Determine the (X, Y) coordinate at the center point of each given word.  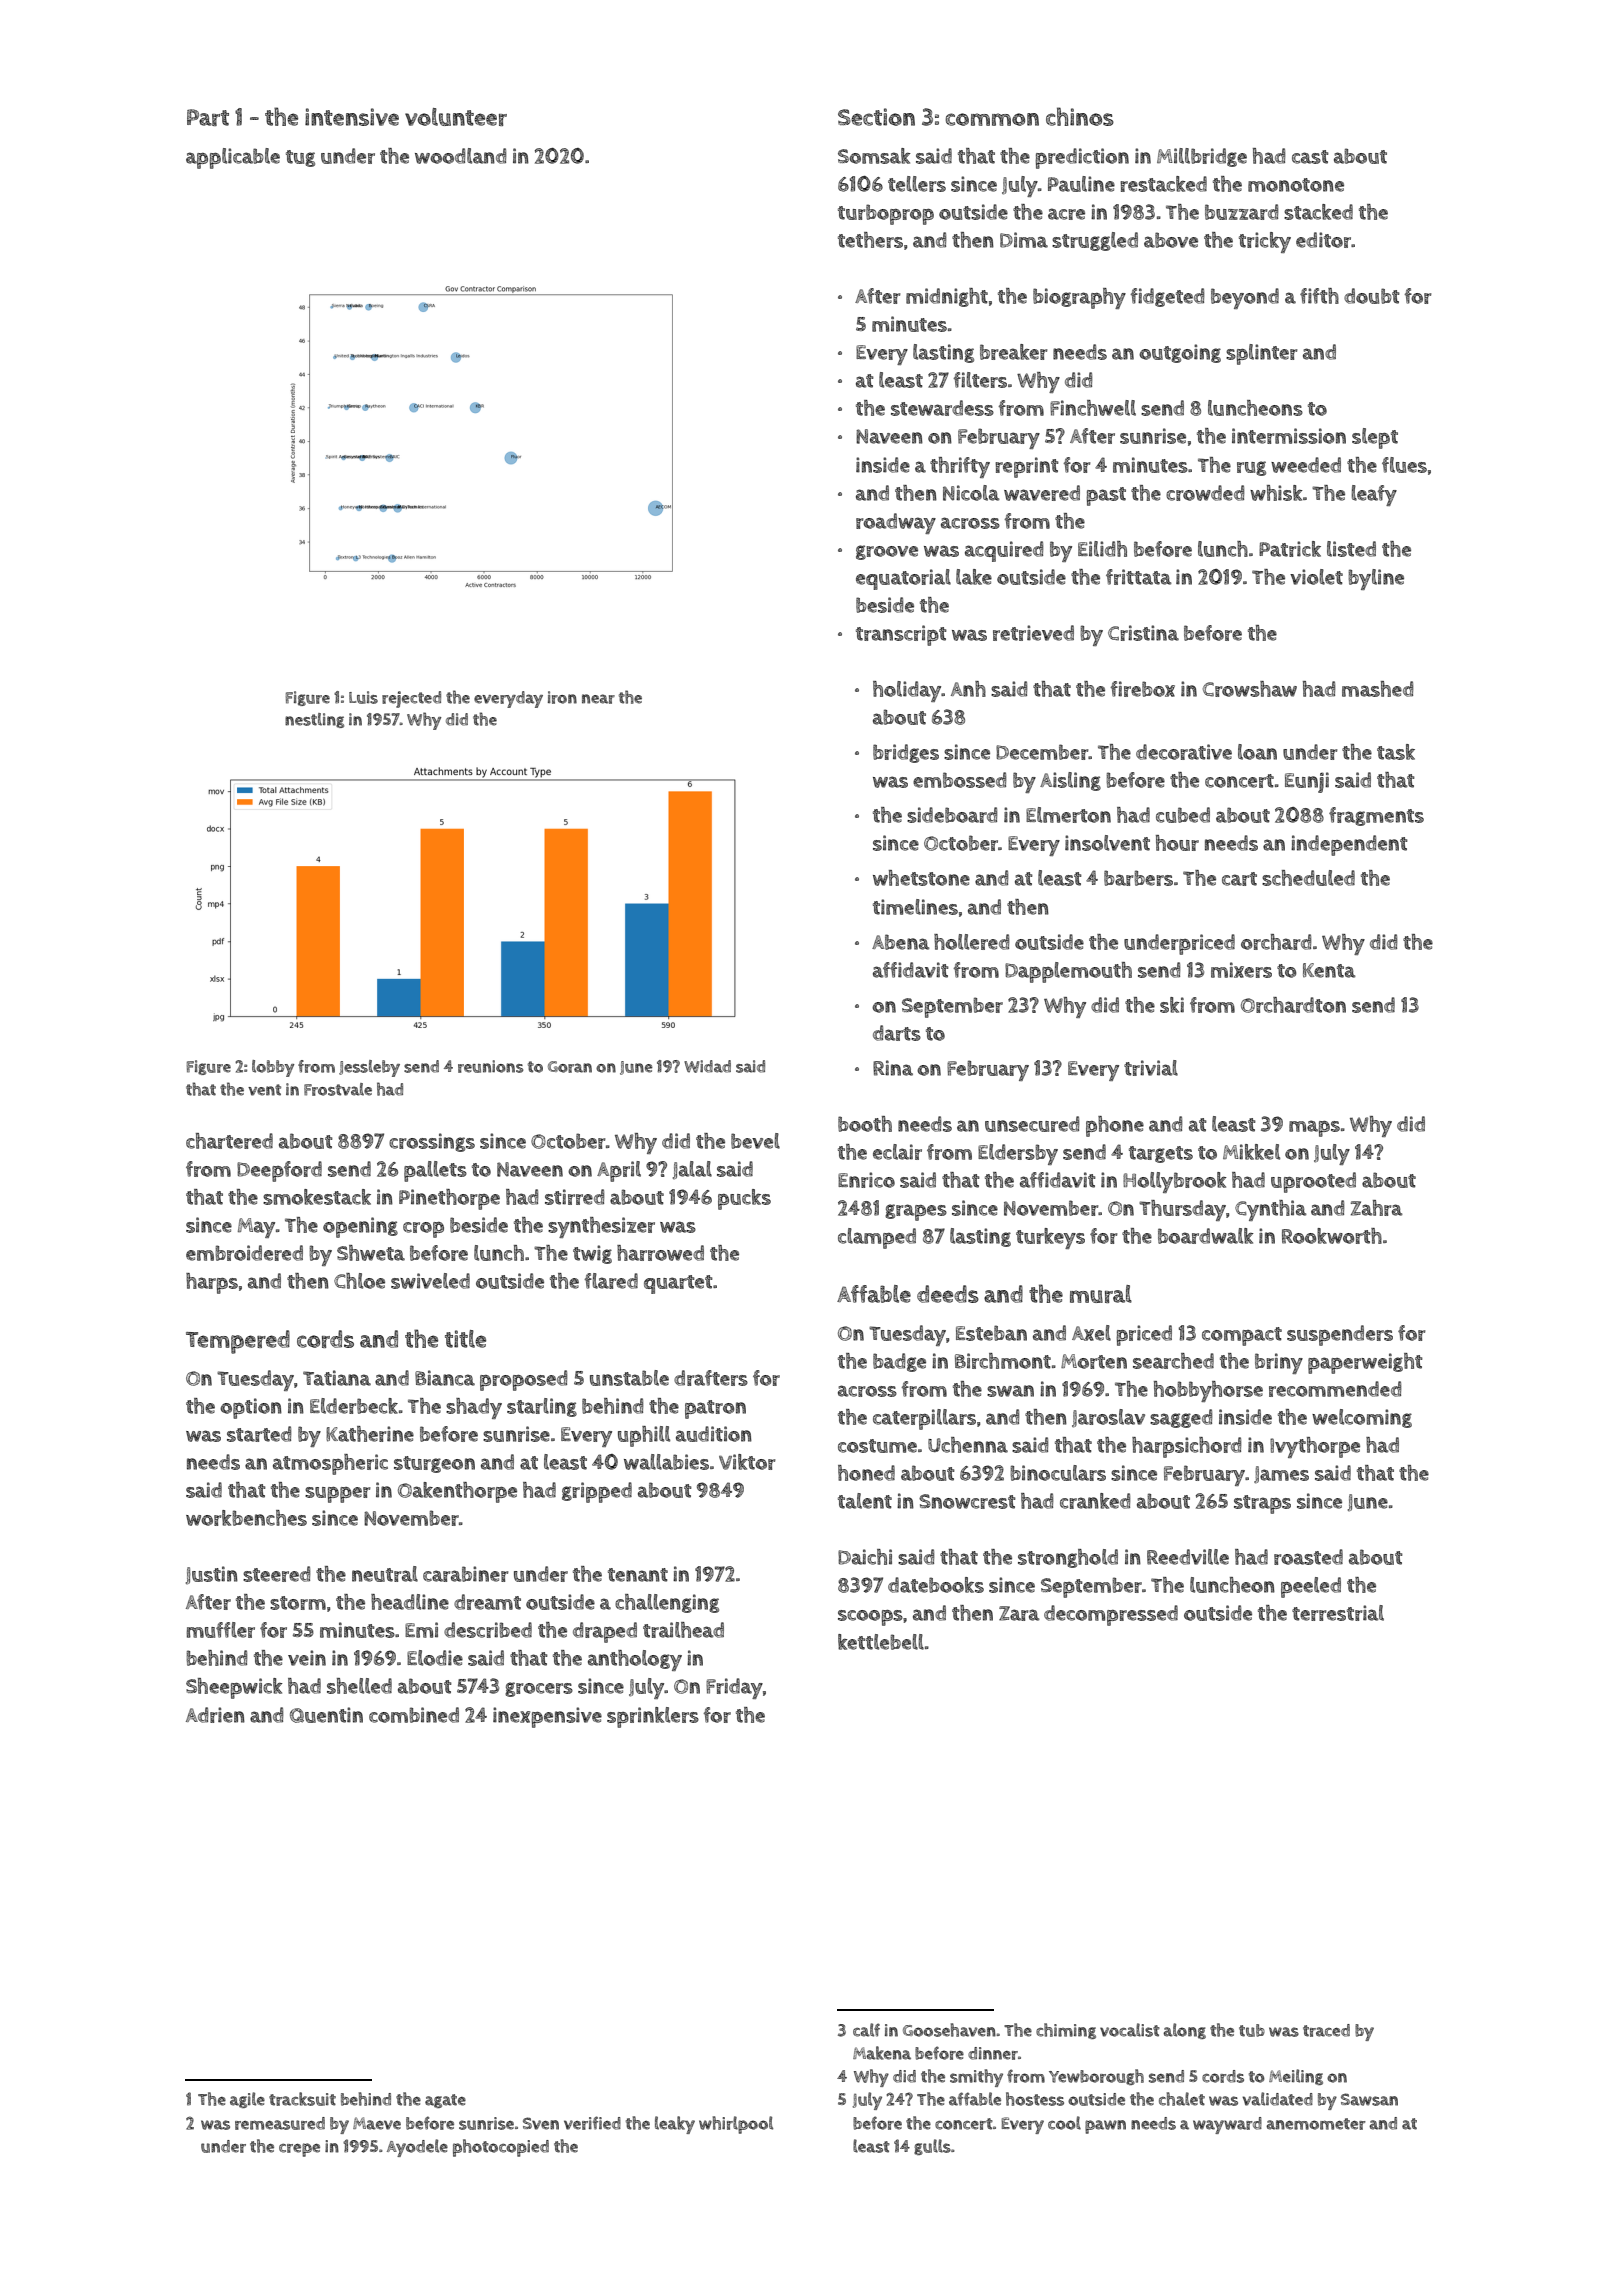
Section (876, 117)
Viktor (747, 1462)
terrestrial (1338, 1613)
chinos (1080, 116)
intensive (352, 117)
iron (562, 697)
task (1396, 752)
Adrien (215, 1715)
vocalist (1130, 2030)
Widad (707, 1066)
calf (866, 2030)
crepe (299, 2150)
